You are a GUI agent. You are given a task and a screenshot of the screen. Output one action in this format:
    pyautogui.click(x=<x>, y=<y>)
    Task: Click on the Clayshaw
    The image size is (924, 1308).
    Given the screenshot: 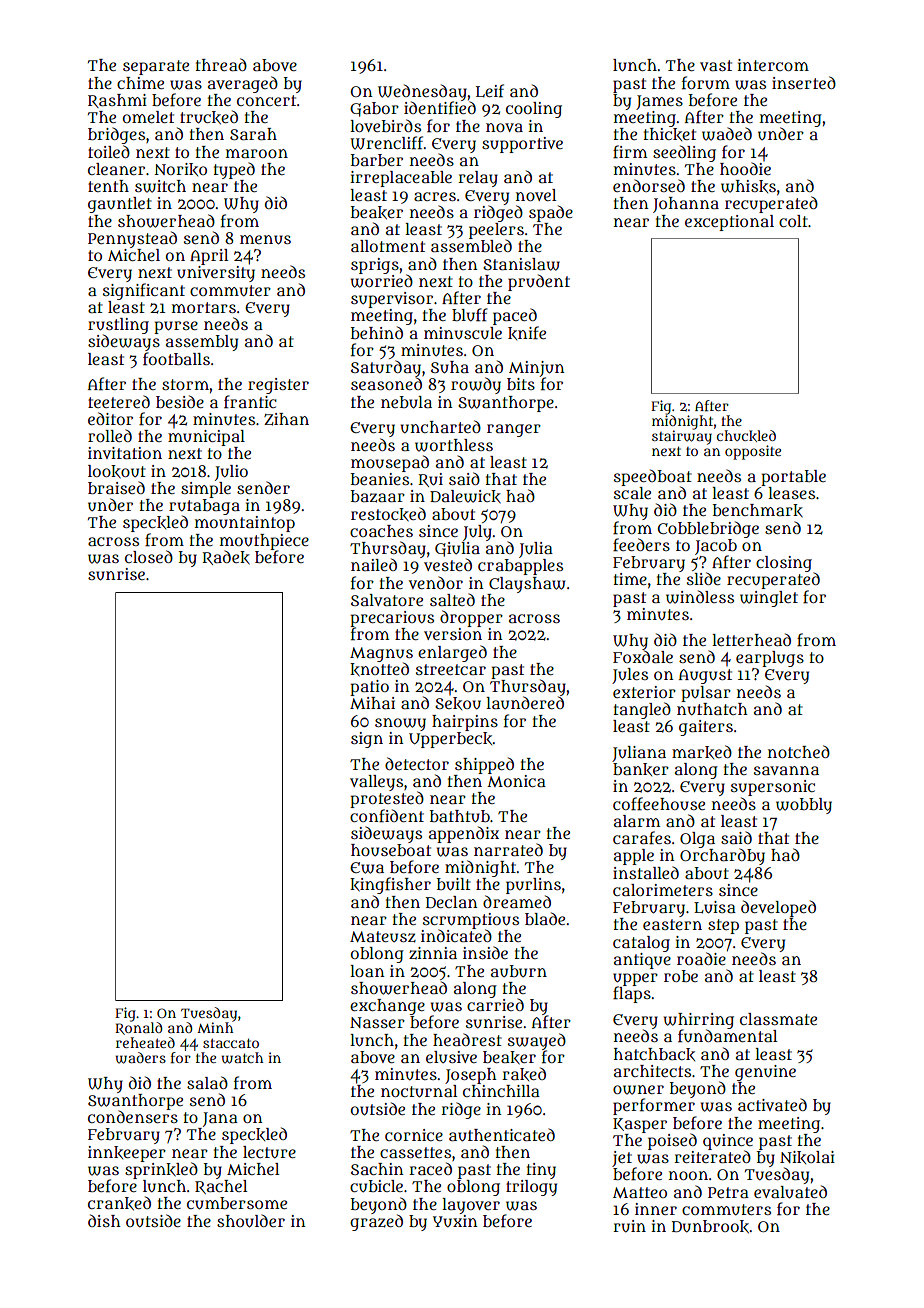 What is the action you would take?
    pyautogui.click(x=527, y=585)
